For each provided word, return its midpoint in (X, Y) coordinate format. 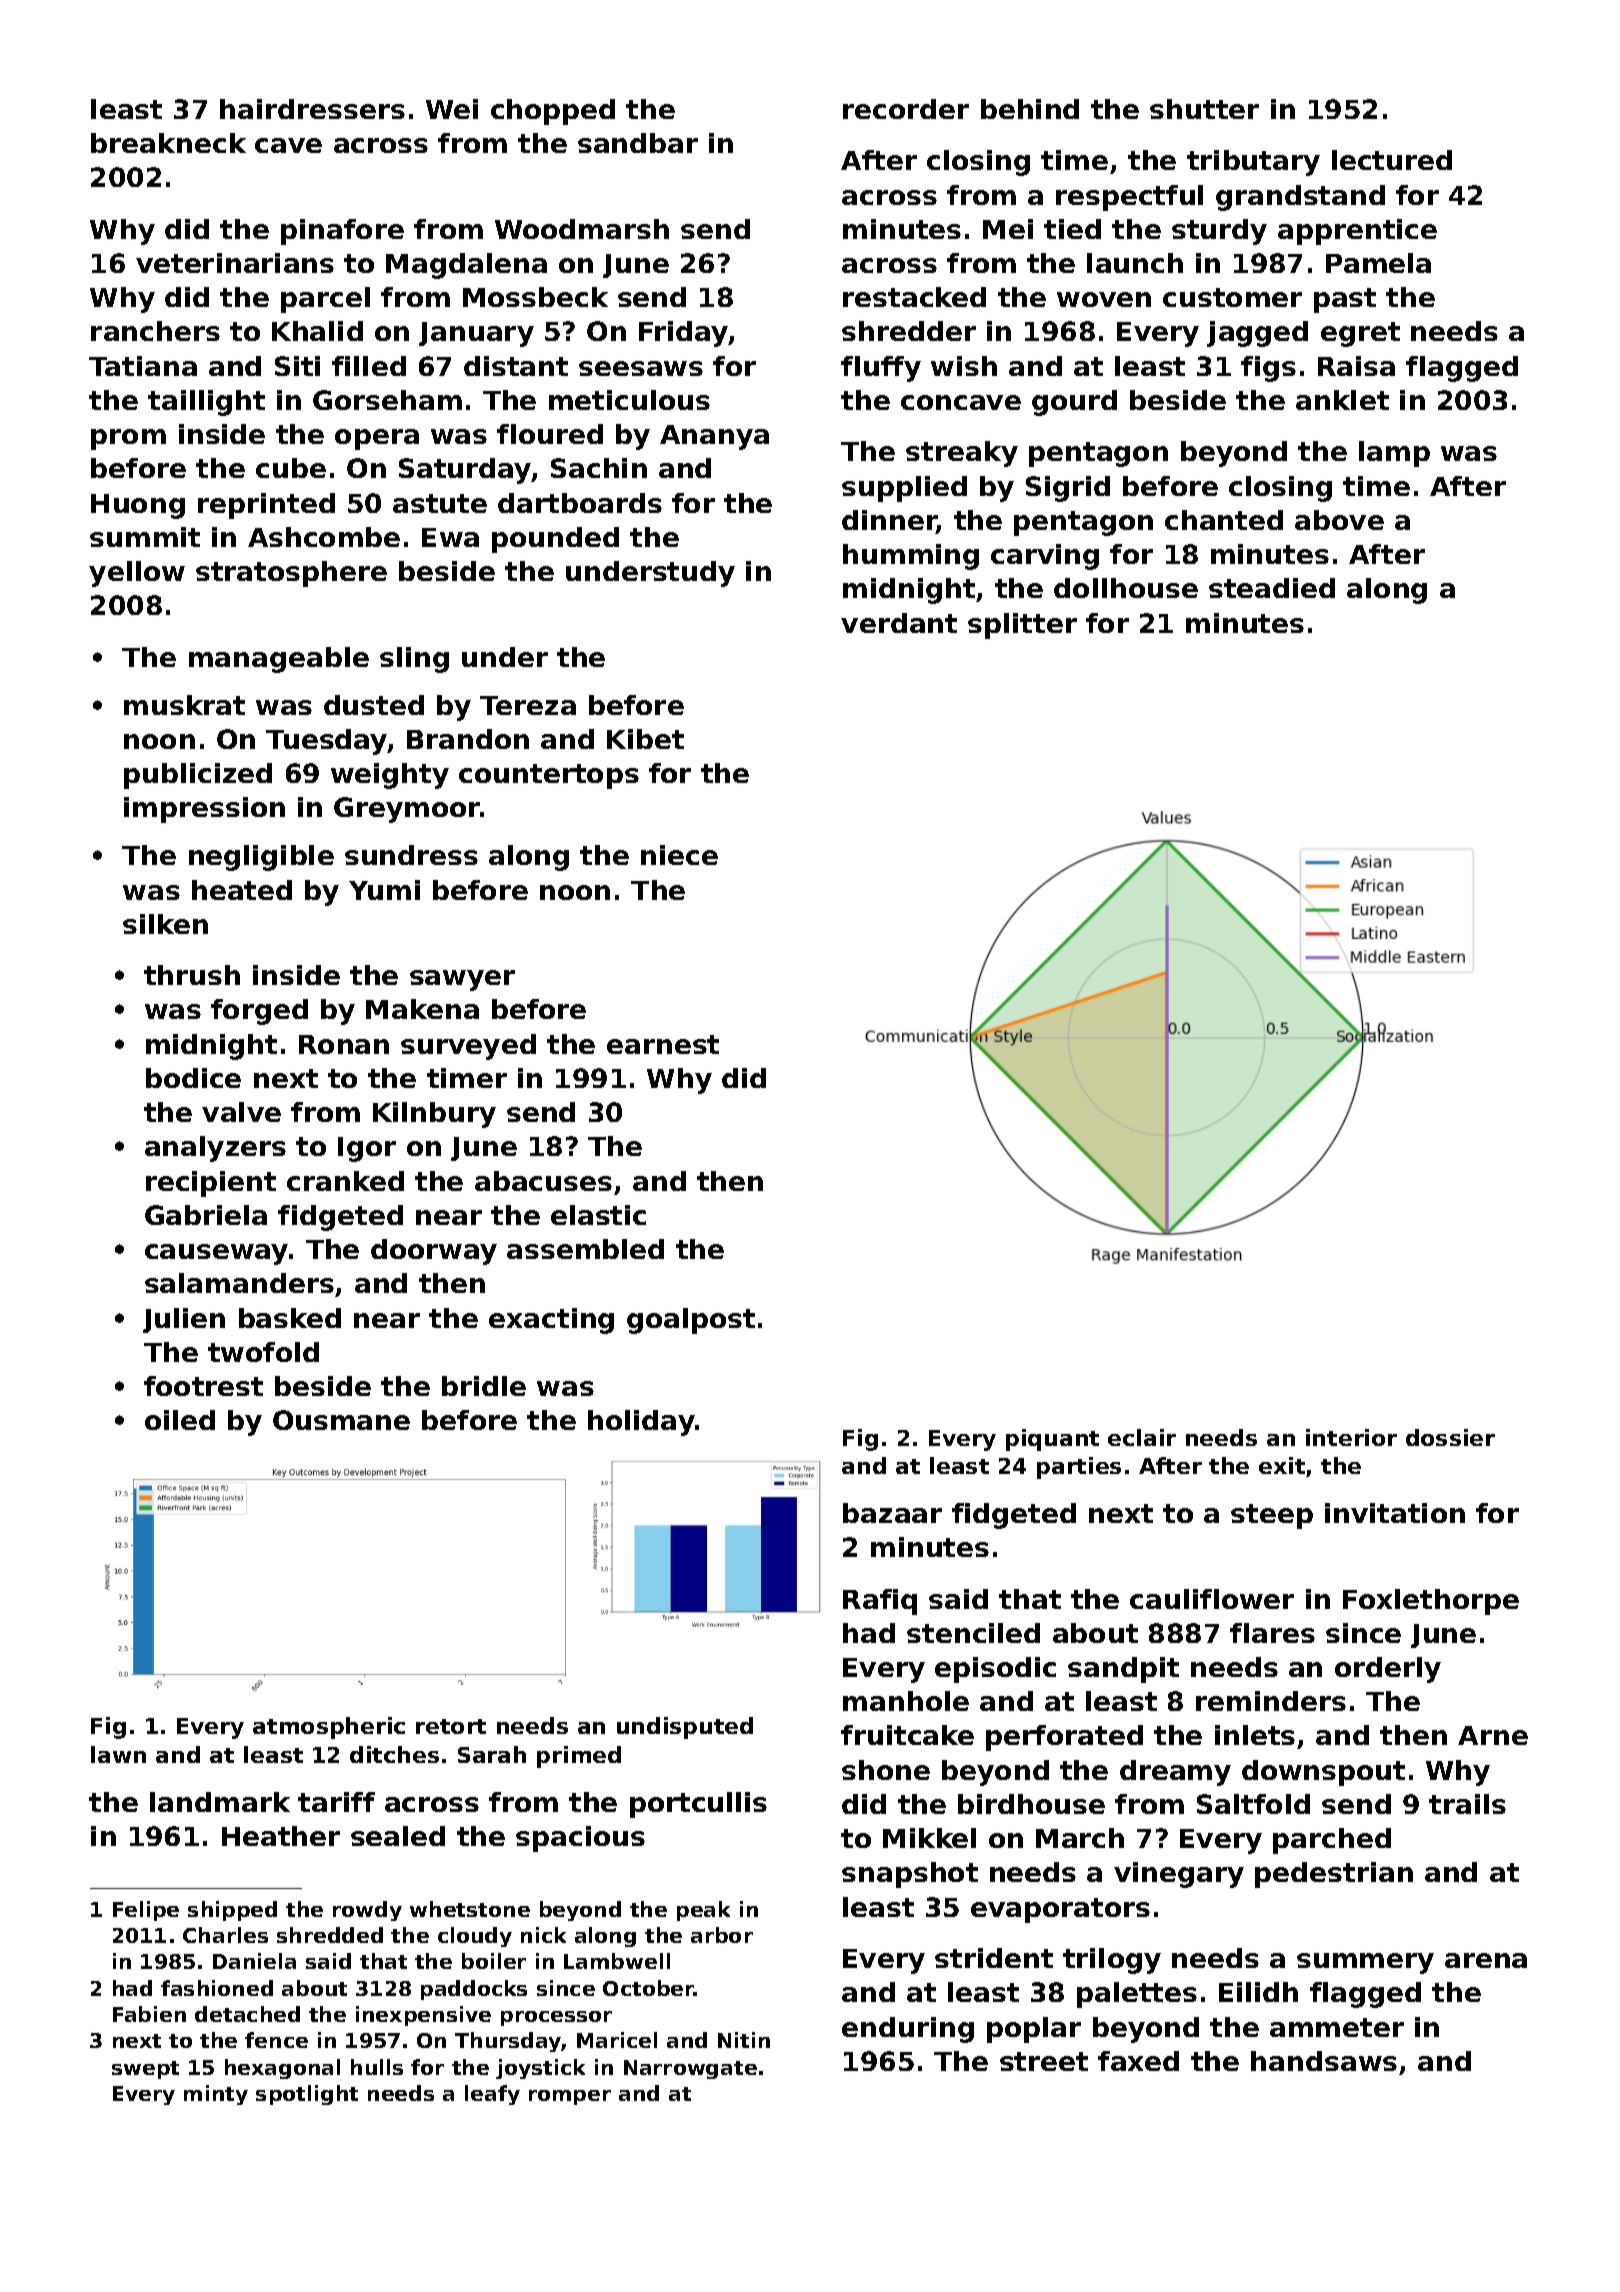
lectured (1392, 160)
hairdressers (312, 109)
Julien (184, 1320)
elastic (598, 1215)
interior (1351, 1437)
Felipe (146, 1911)
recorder (906, 109)
